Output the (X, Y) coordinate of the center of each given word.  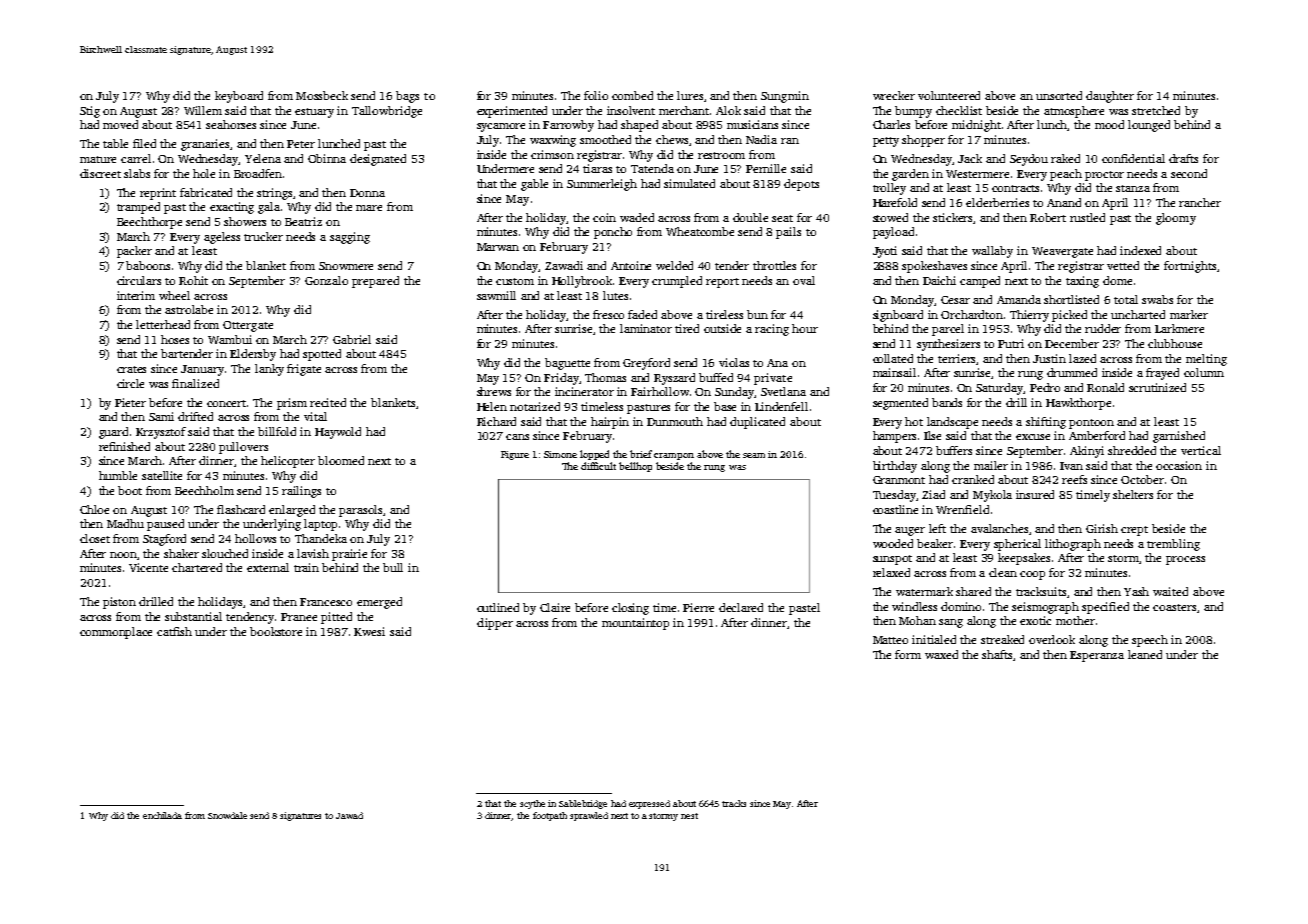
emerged (379, 603)
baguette (567, 364)
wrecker (894, 95)
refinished (124, 446)
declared (741, 607)
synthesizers (948, 345)
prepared (375, 282)
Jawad (349, 815)
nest (689, 816)
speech (1150, 641)
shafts (998, 655)
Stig (90, 112)
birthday (895, 467)
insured (1035, 494)
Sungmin (785, 97)
